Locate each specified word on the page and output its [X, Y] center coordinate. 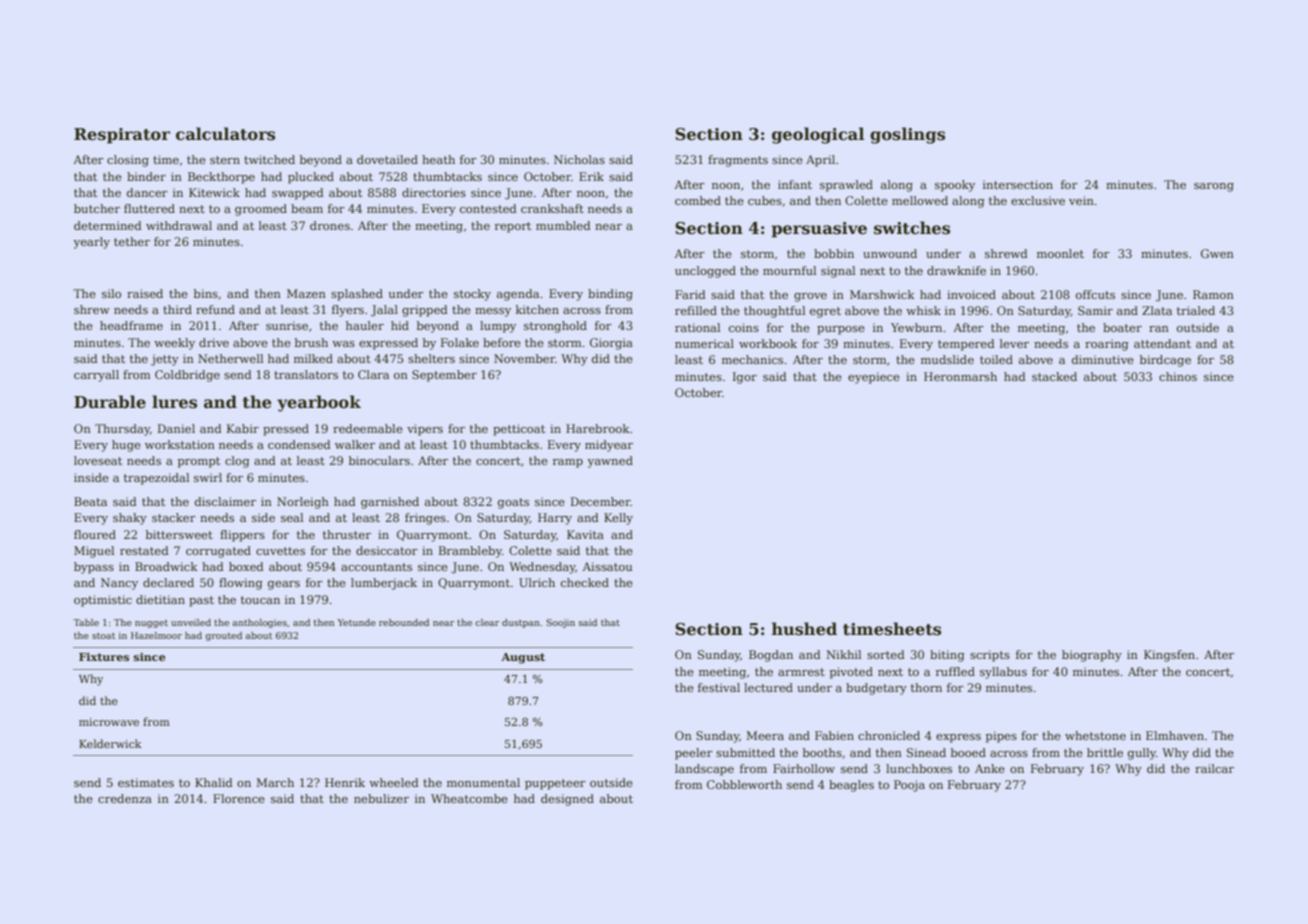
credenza [125, 798]
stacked [1054, 376]
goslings [907, 135]
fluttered [149, 208]
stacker [174, 517]
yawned [610, 462]
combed [698, 200]
